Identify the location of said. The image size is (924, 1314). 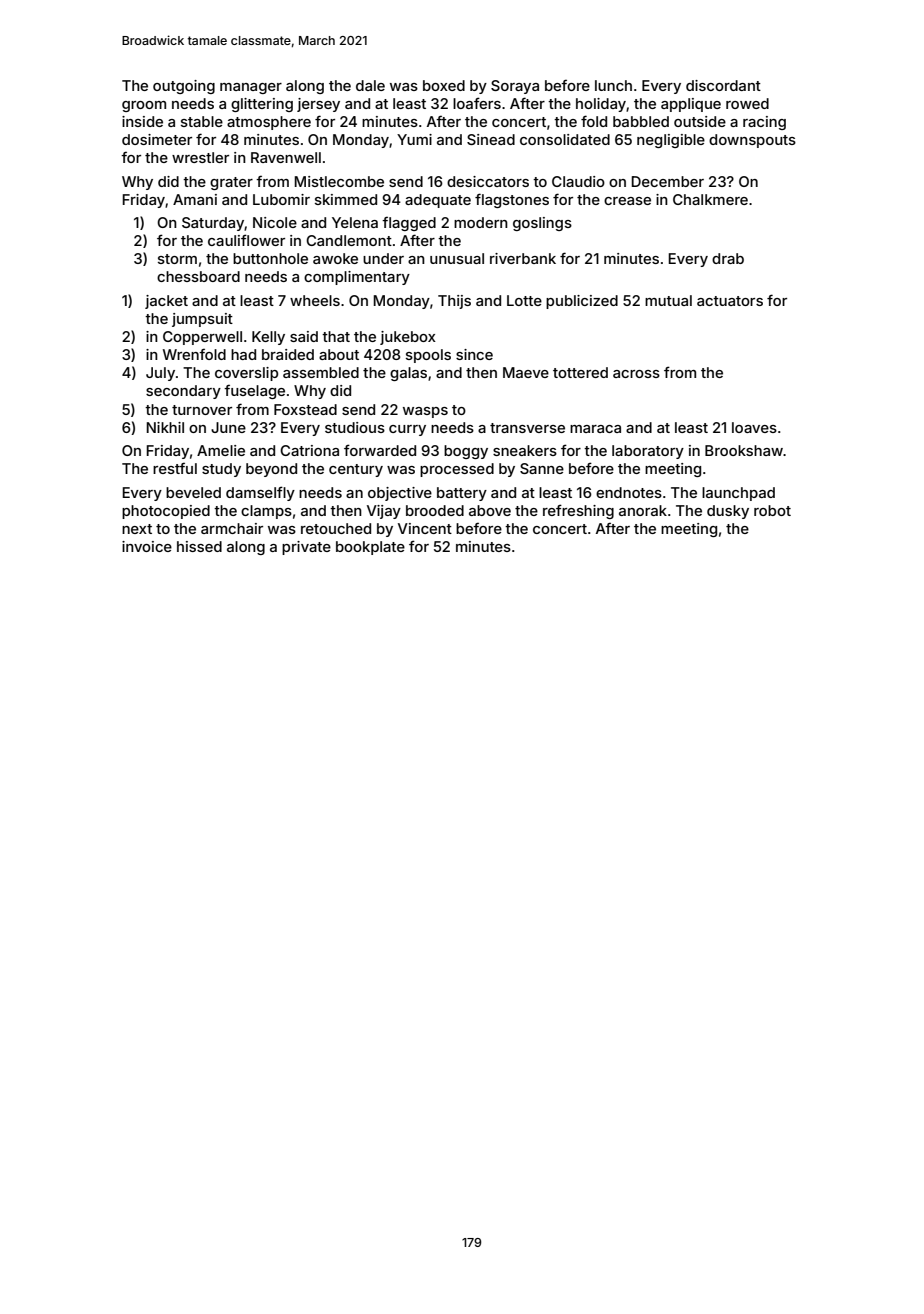
(304, 336).
